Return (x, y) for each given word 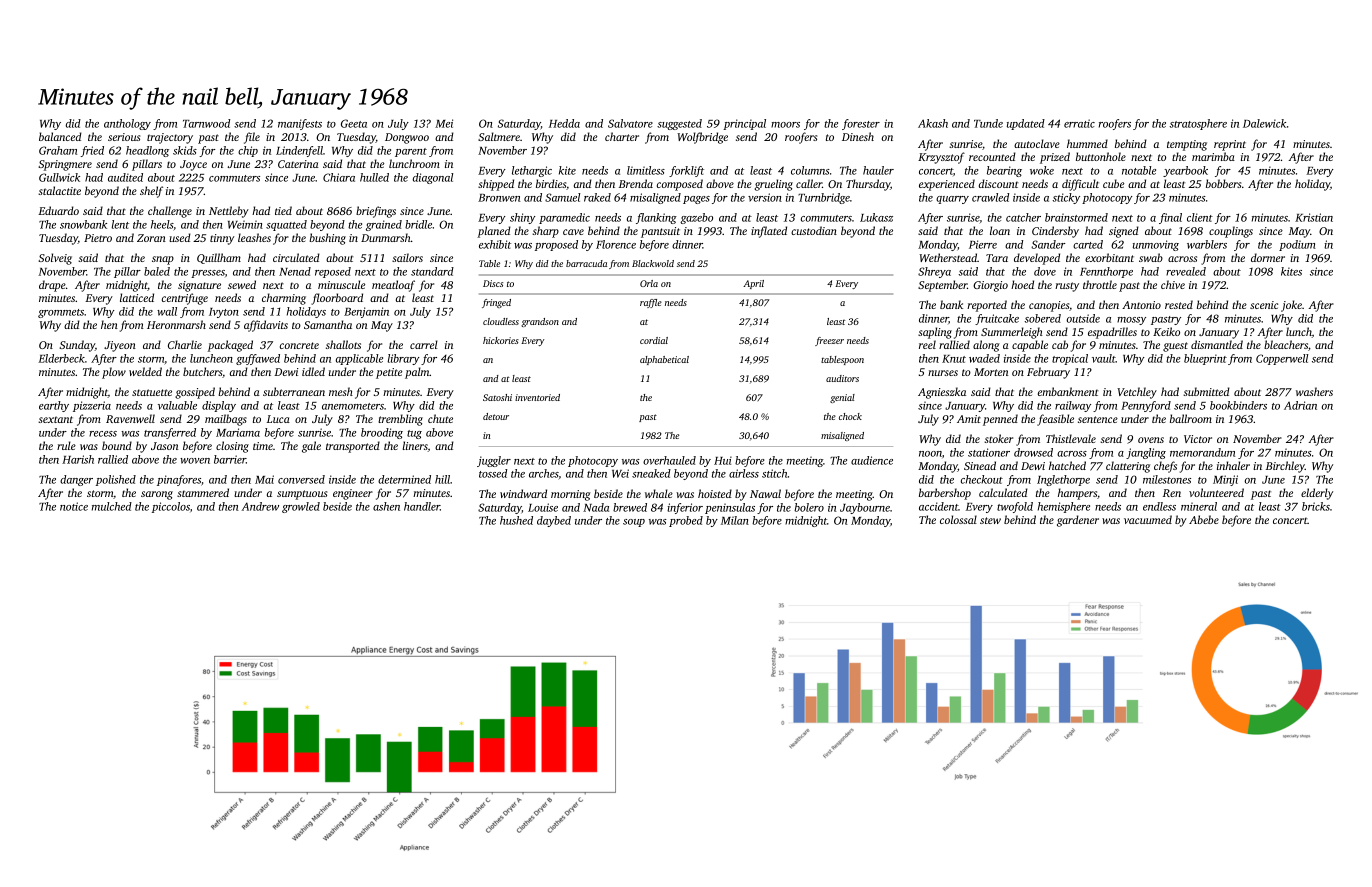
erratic (1079, 123)
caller (809, 183)
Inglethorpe (1063, 480)
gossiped (195, 393)
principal (744, 124)
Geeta (354, 123)
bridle (418, 224)
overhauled (669, 460)
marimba (1213, 156)
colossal (958, 519)
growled (301, 507)
